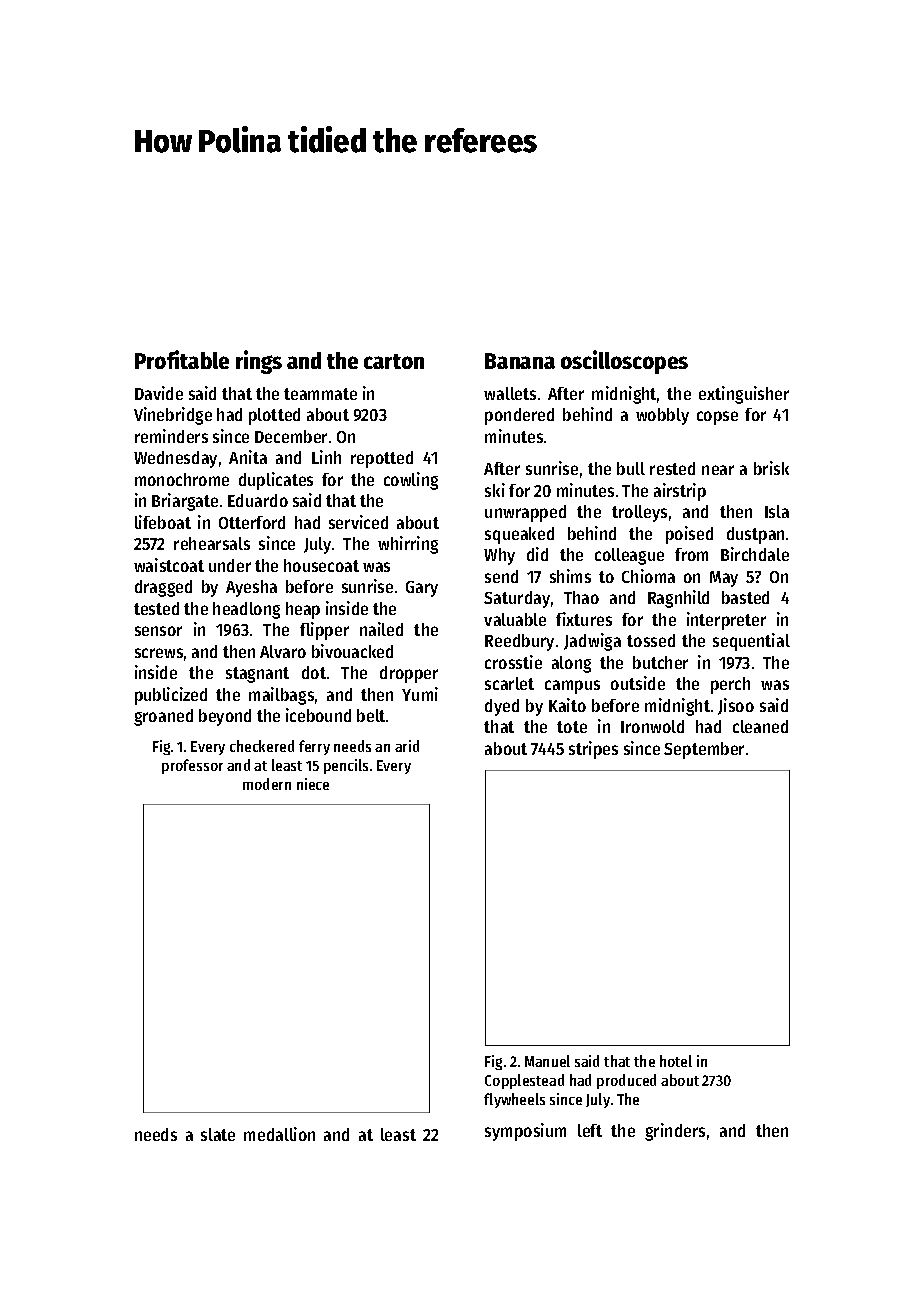  I want to click on copse, so click(717, 418).
